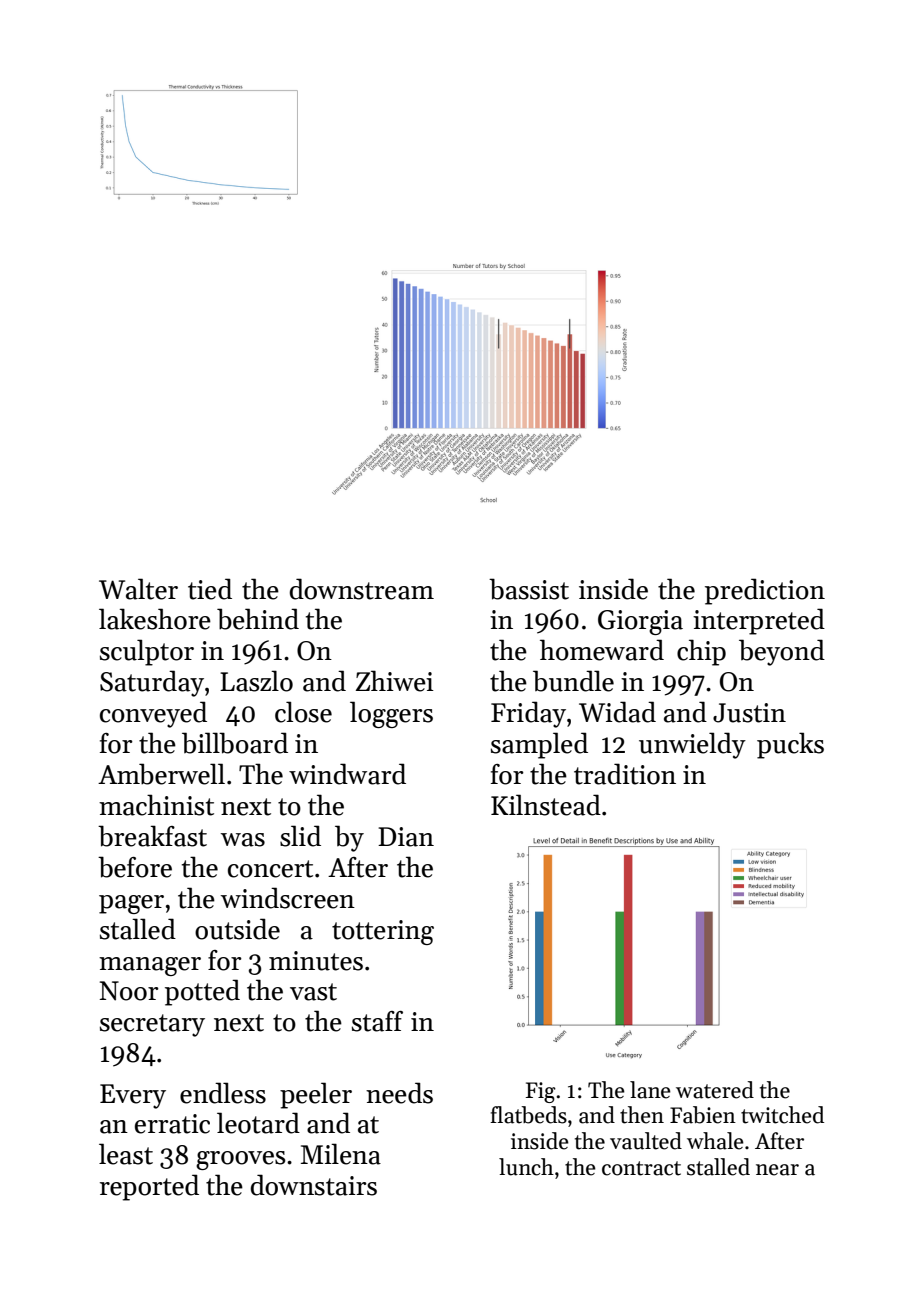 This image has height=1311, width=924. Describe the element at coordinates (161, 774) in the image. I see `Amberwell` at that location.
